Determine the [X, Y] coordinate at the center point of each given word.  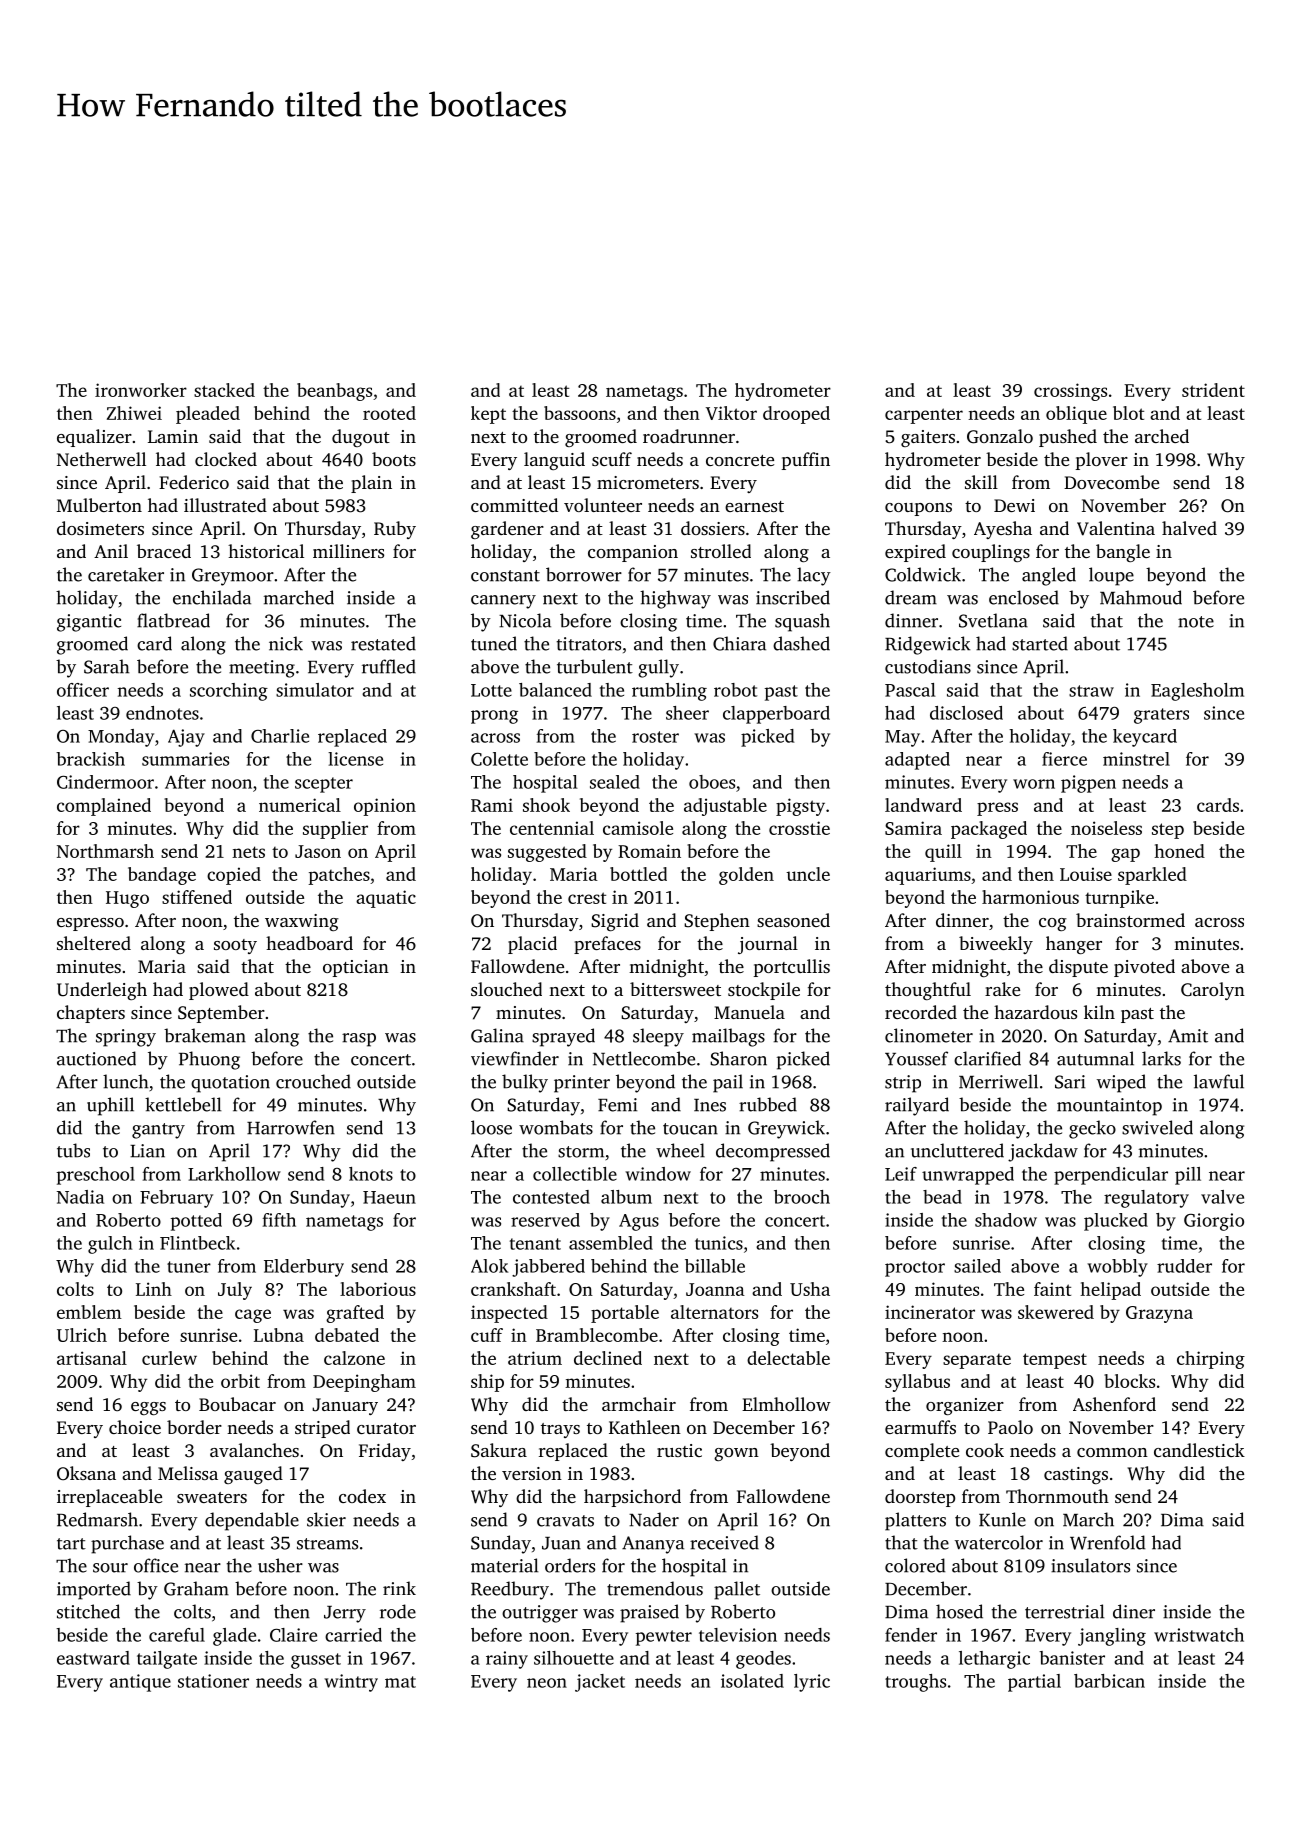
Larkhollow [234, 1174]
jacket [600, 1683]
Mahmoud [1141, 597]
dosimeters [100, 528]
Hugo [127, 899]
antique [140, 1683]
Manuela [749, 1012]
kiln [1099, 1012]
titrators [588, 644]
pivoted [1144, 968]
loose [491, 1127]
